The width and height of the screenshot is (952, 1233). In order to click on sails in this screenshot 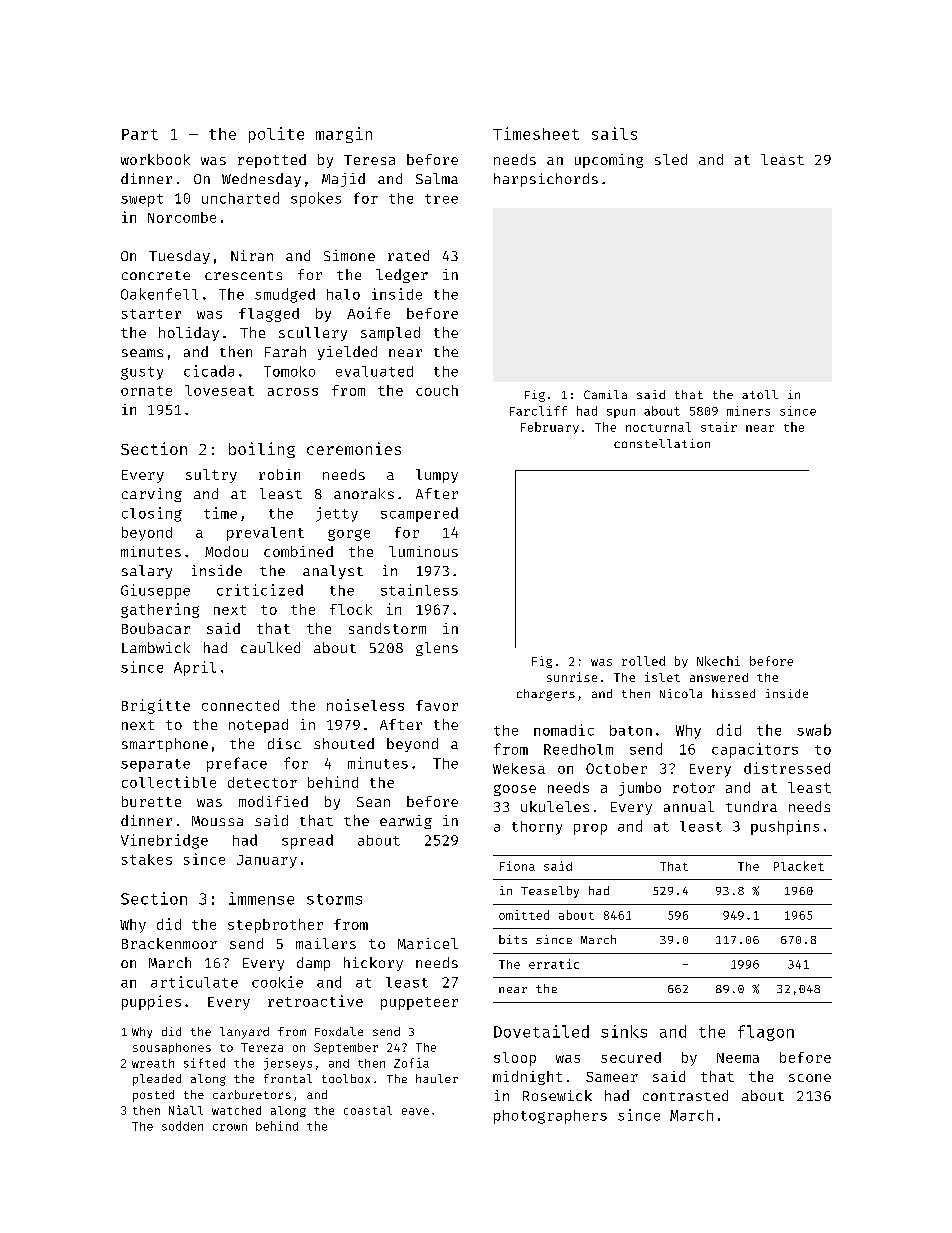, I will do `click(614, 133)`.
